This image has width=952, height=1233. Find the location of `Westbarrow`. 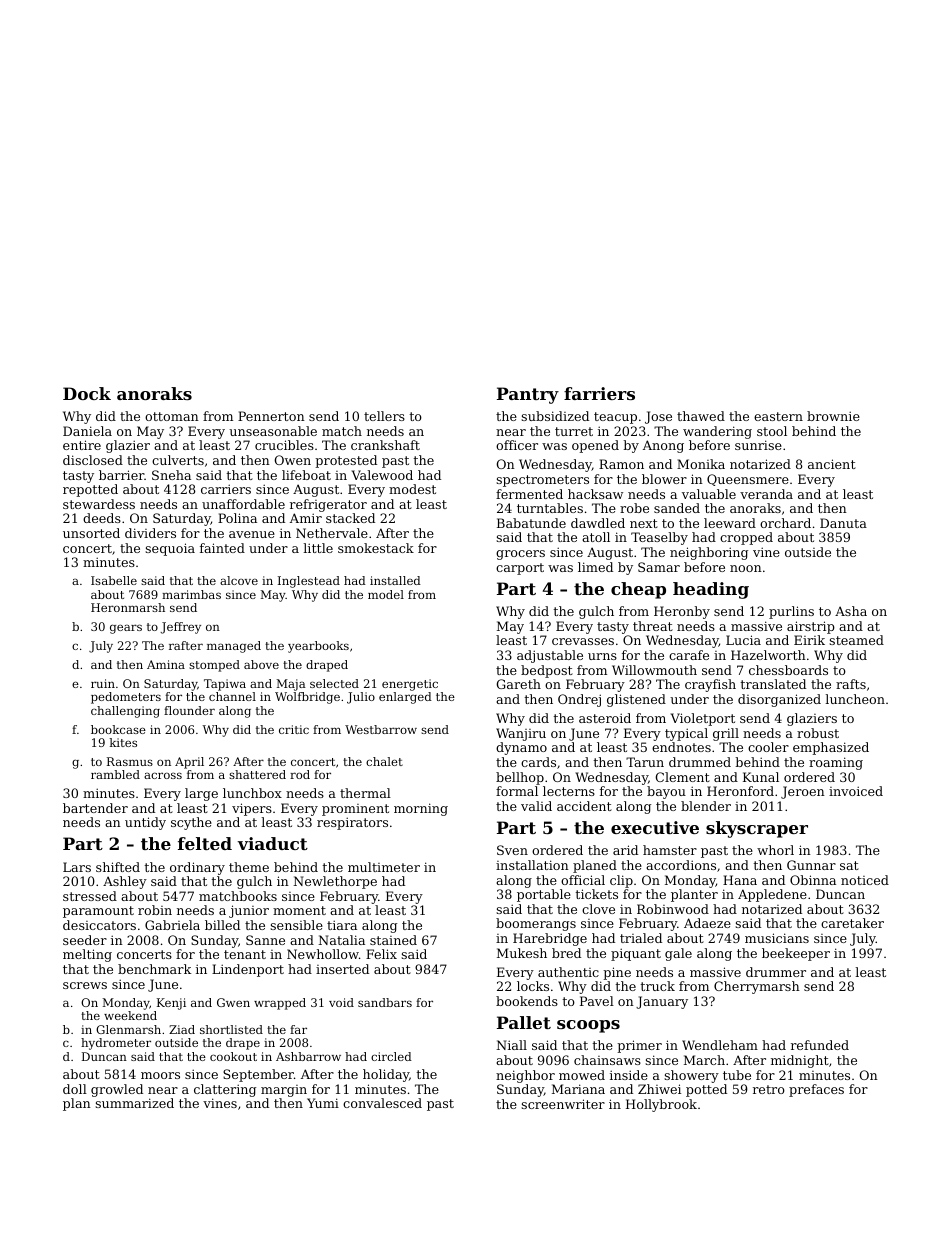

Westbarrow is located at coordinates (381, 729).
